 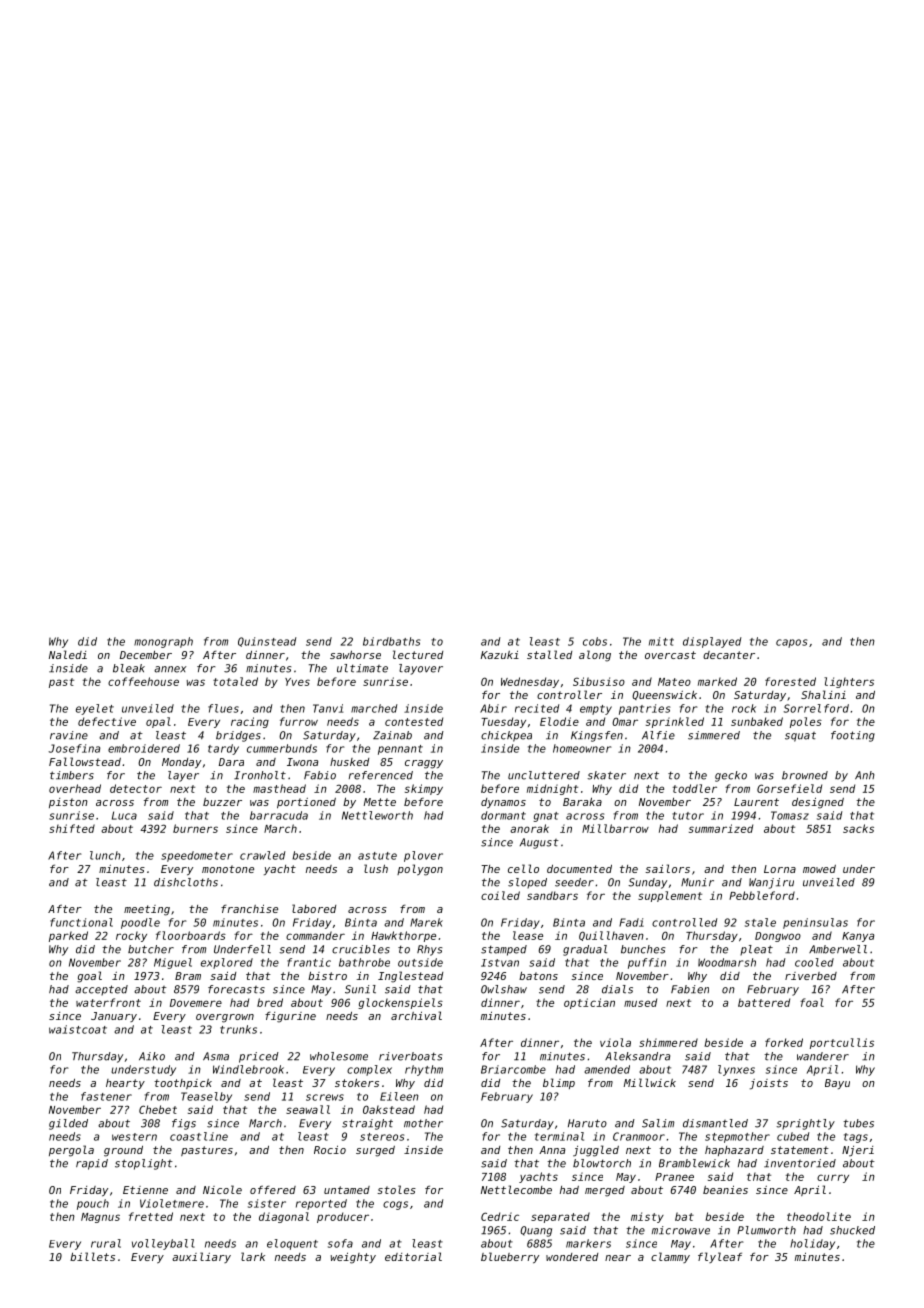 I want to click on crawled, so click(x=262, y=855).
